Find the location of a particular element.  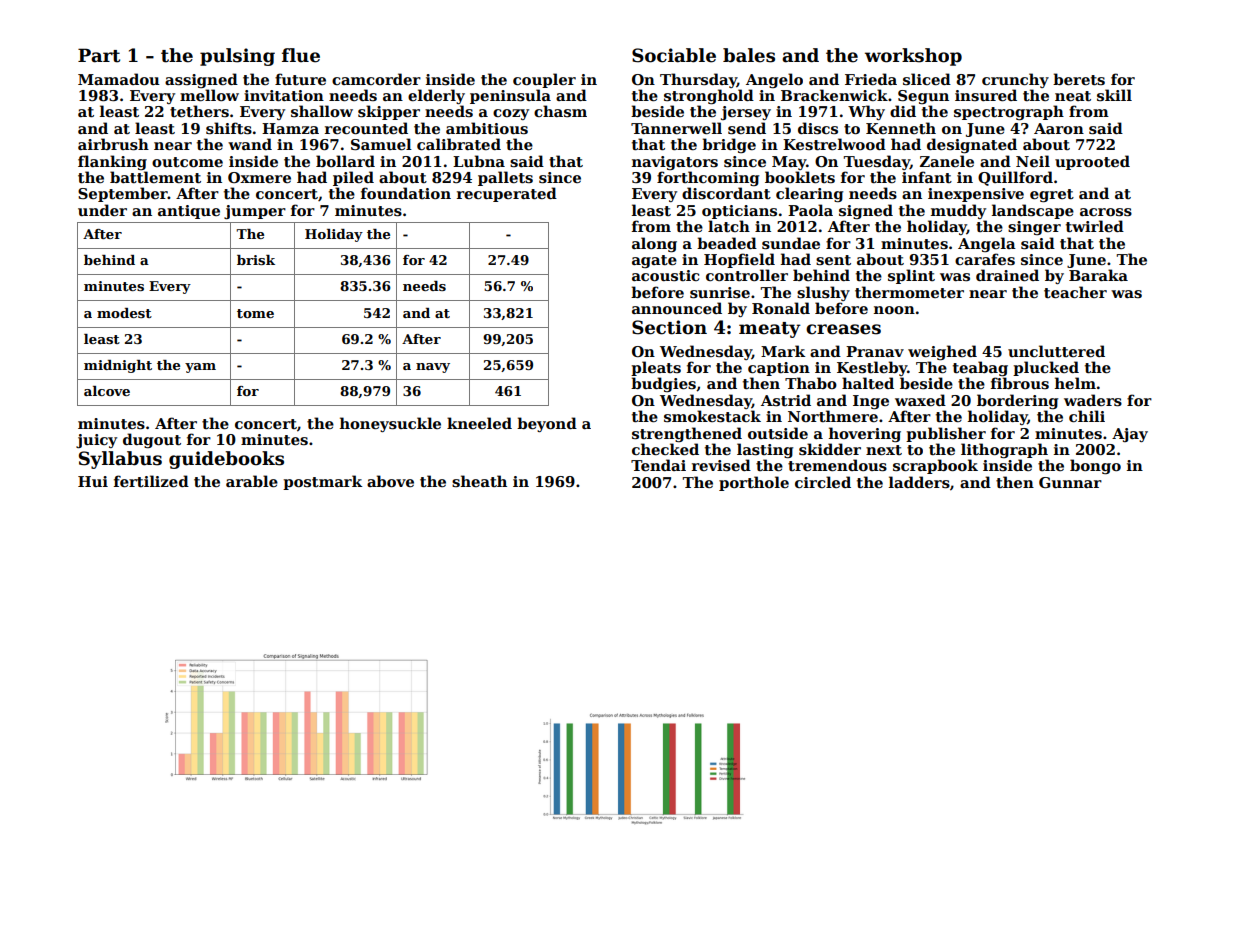

helm is located at coordinates (1075, 383).
